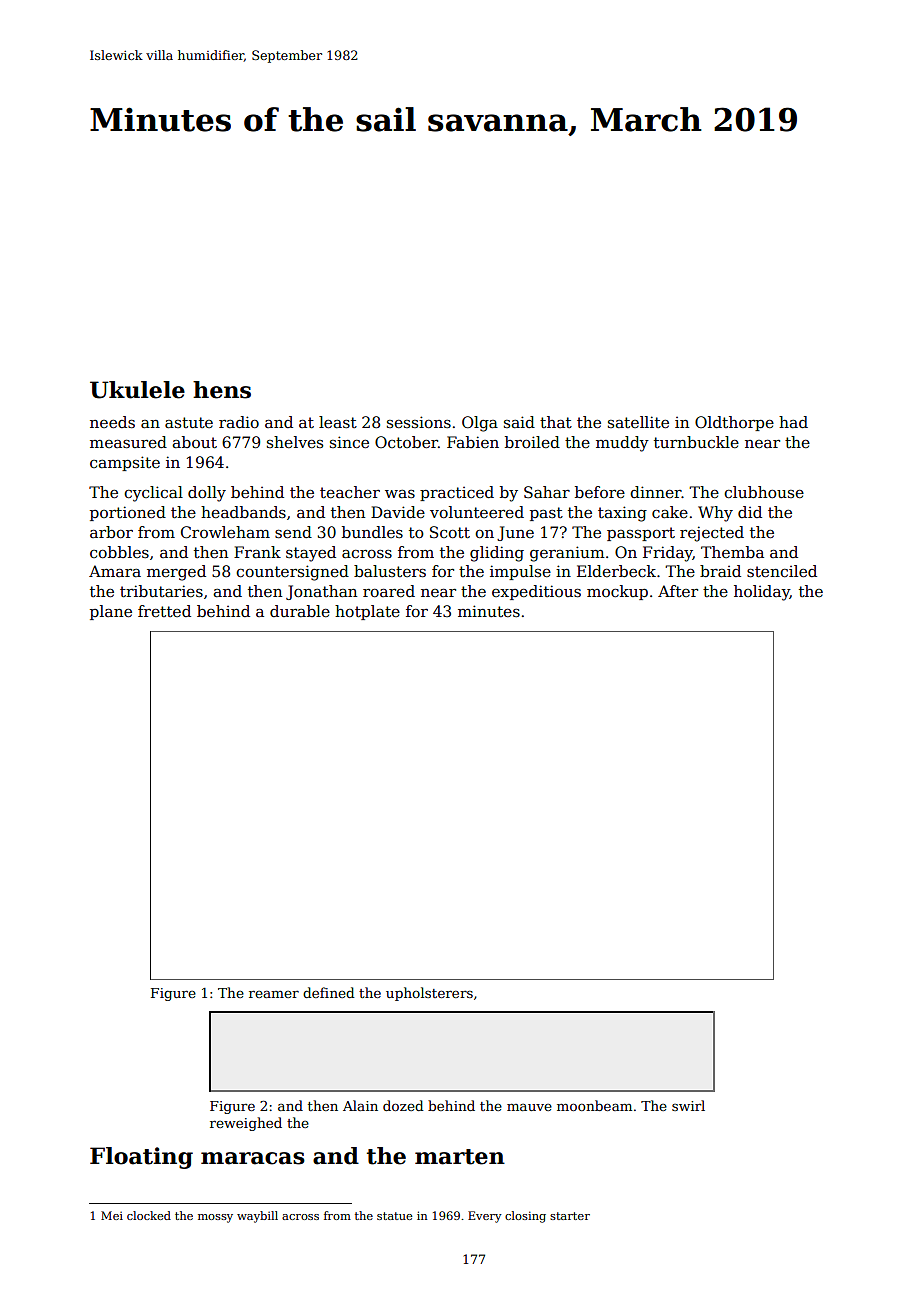 This screenshot has width=924, height=1308. What do you see at coordinates (137, 390) in the screenshot?
I see `Ukulele` at bounding box center [137, 390].
